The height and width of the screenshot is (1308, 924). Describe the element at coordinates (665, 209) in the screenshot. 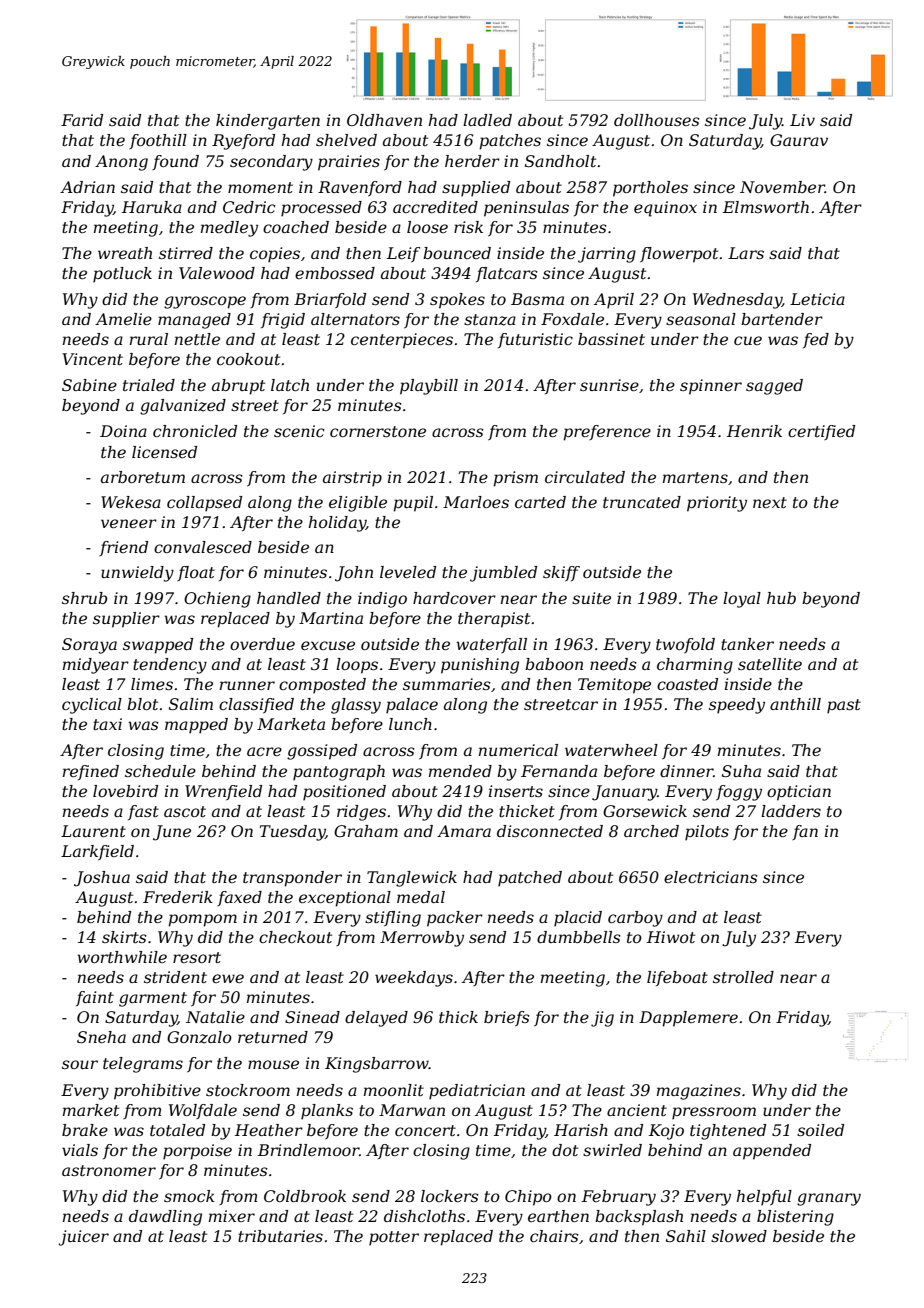

I see `equinox` at that location.
